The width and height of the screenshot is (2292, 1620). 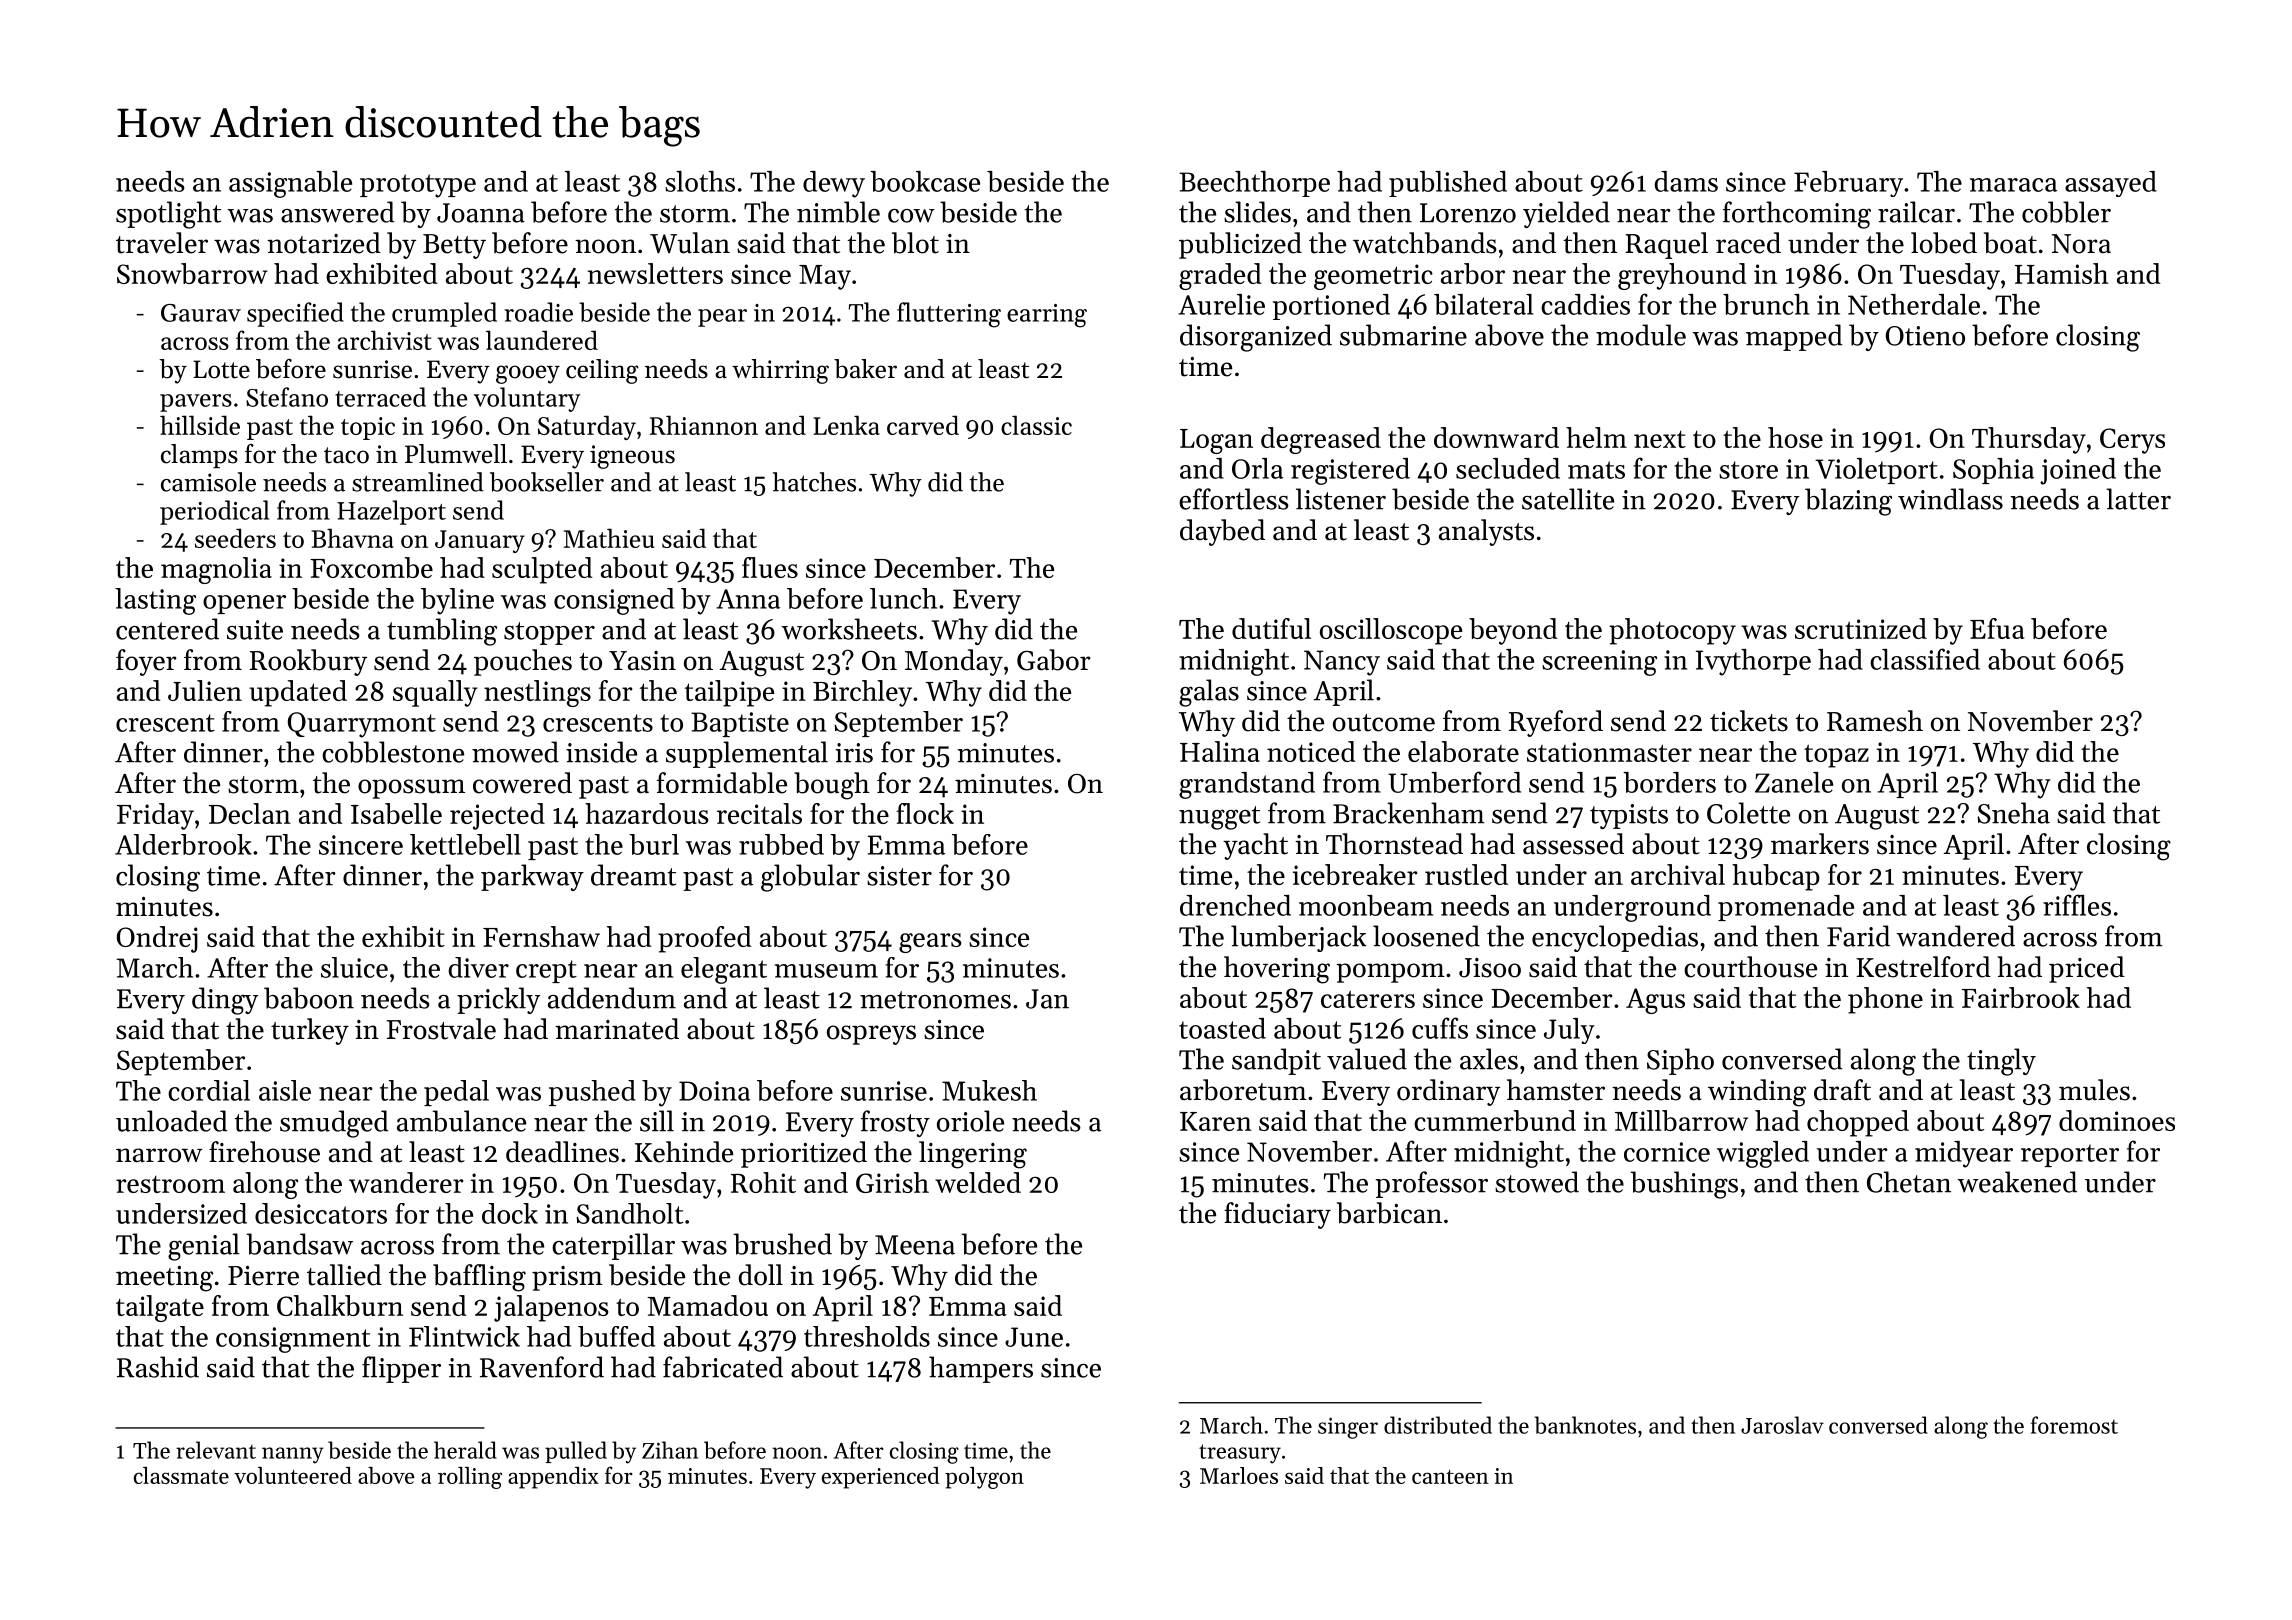 I want to click on yacht, so click(x=1255, y=846).
